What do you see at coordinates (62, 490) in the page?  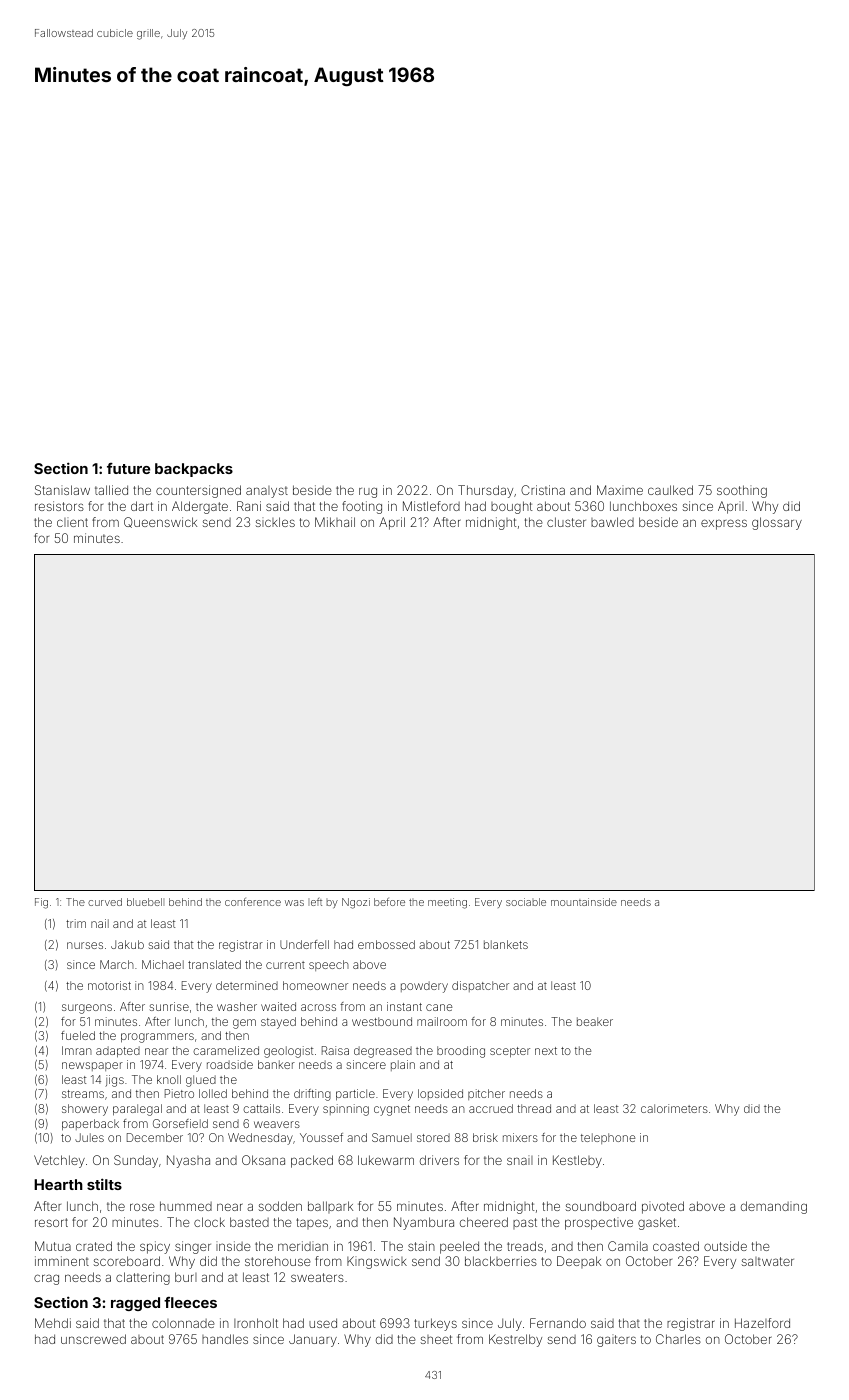 I see `Stanislaw` at bounding box center [62, 490].
